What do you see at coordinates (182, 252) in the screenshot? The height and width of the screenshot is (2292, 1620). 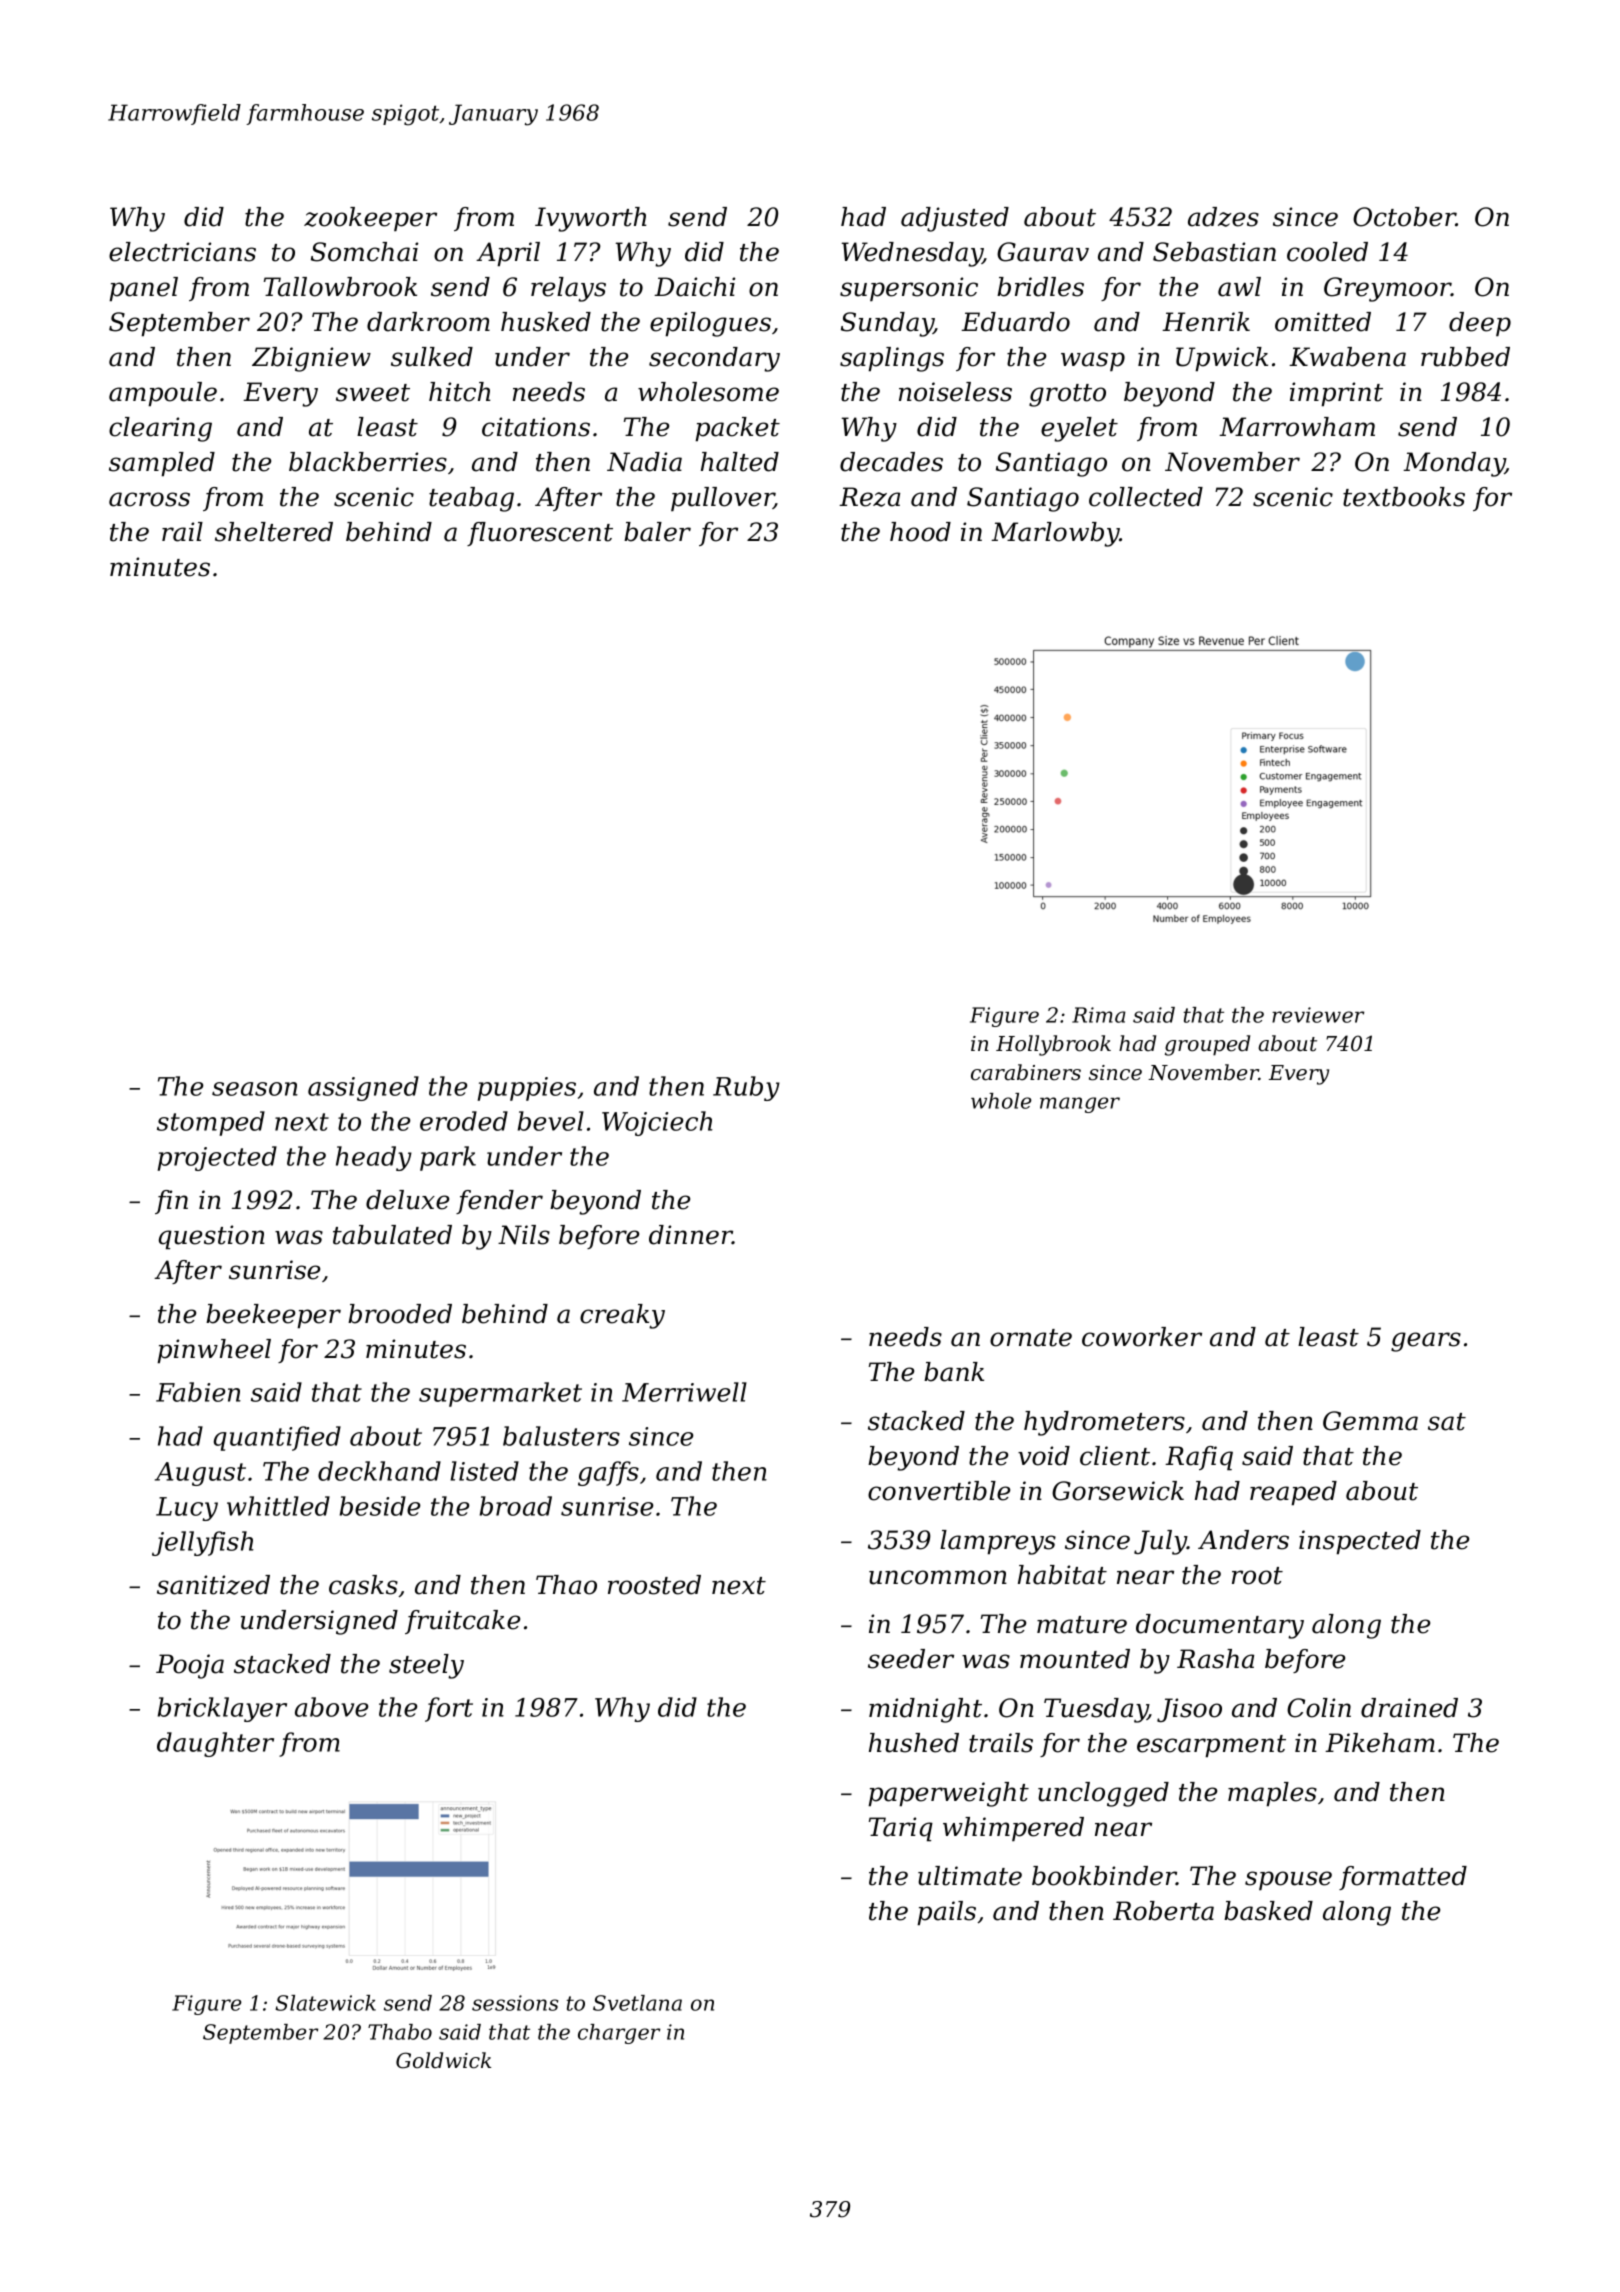 I see `electricians` at bounding box center [182, 252].
